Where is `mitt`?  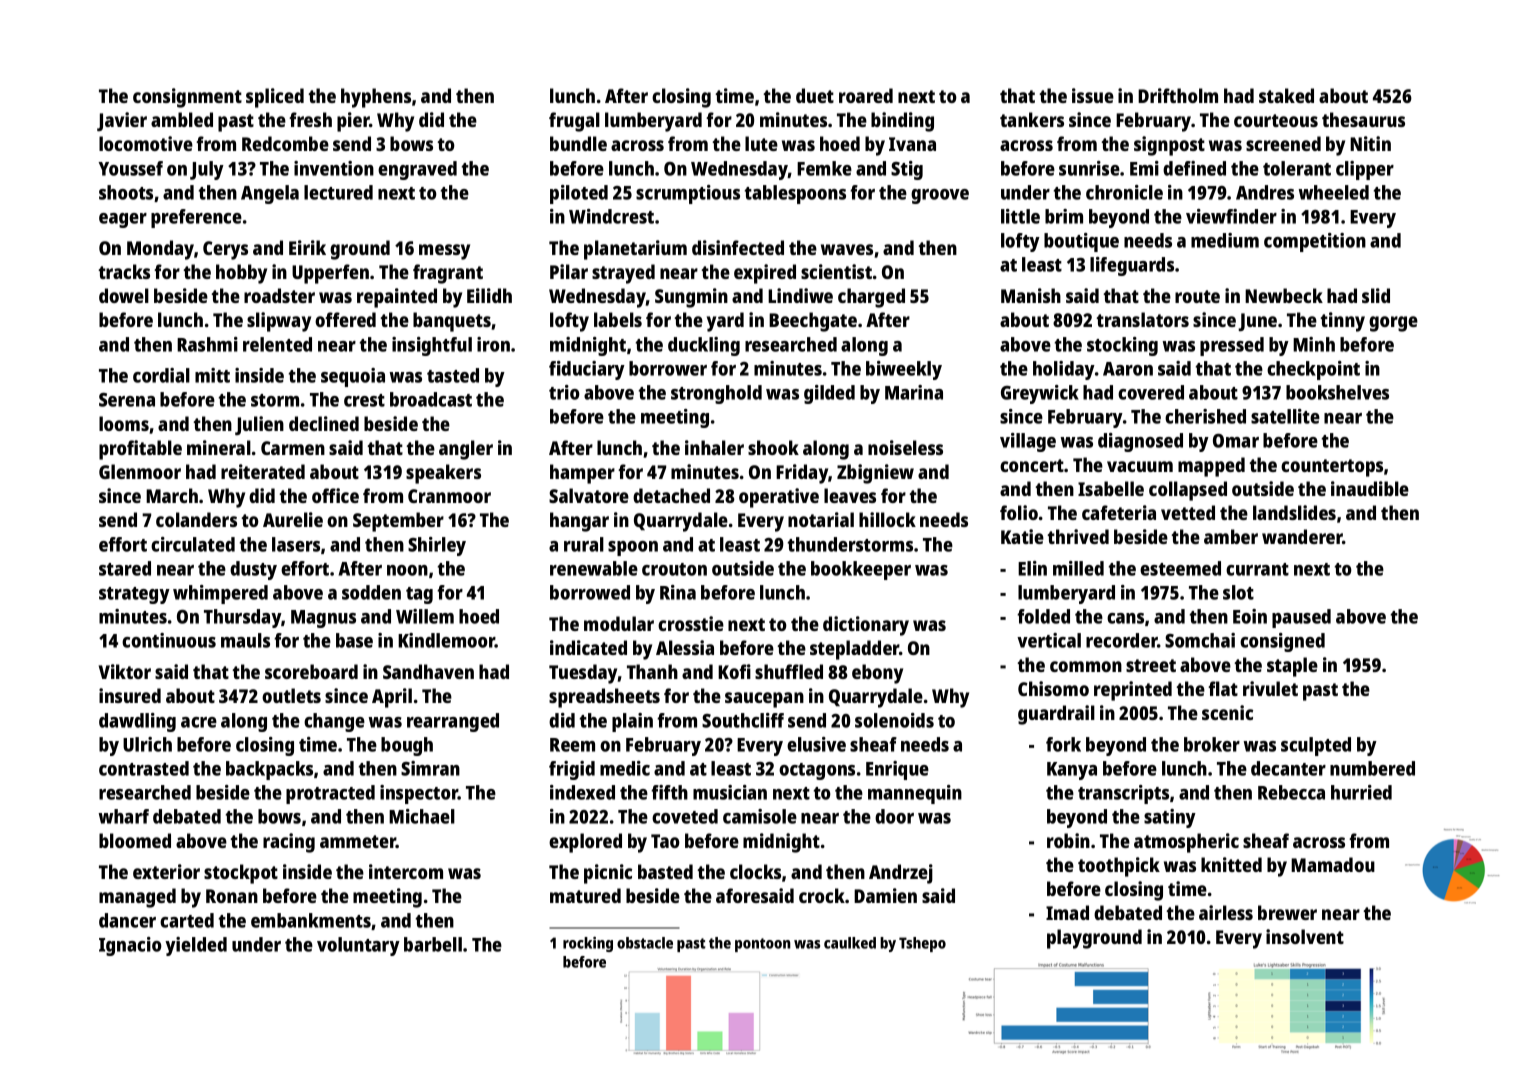
mitt is located at coordinates (212, 375).
